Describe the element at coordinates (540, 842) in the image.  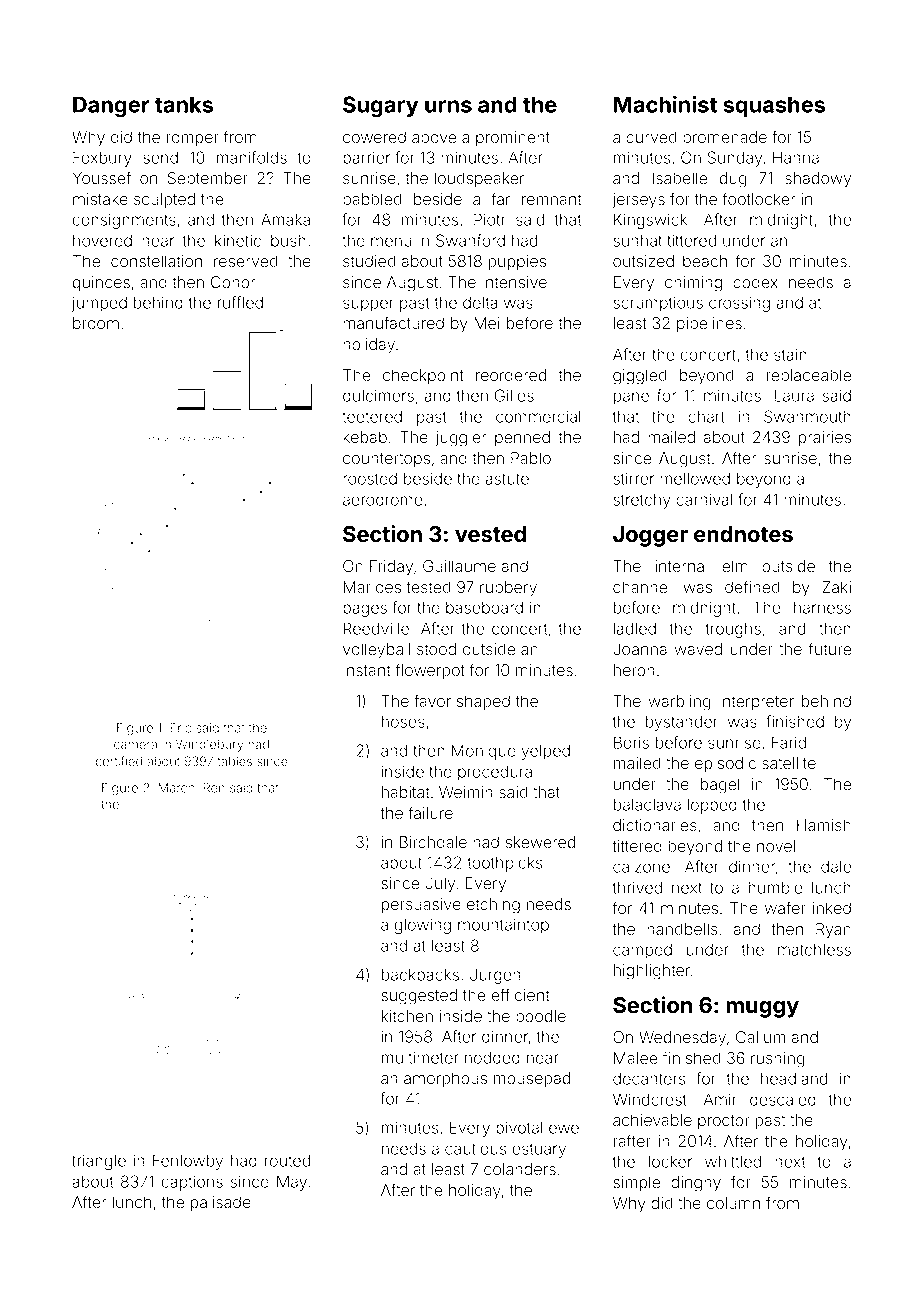
I see `skewered` at that location.
